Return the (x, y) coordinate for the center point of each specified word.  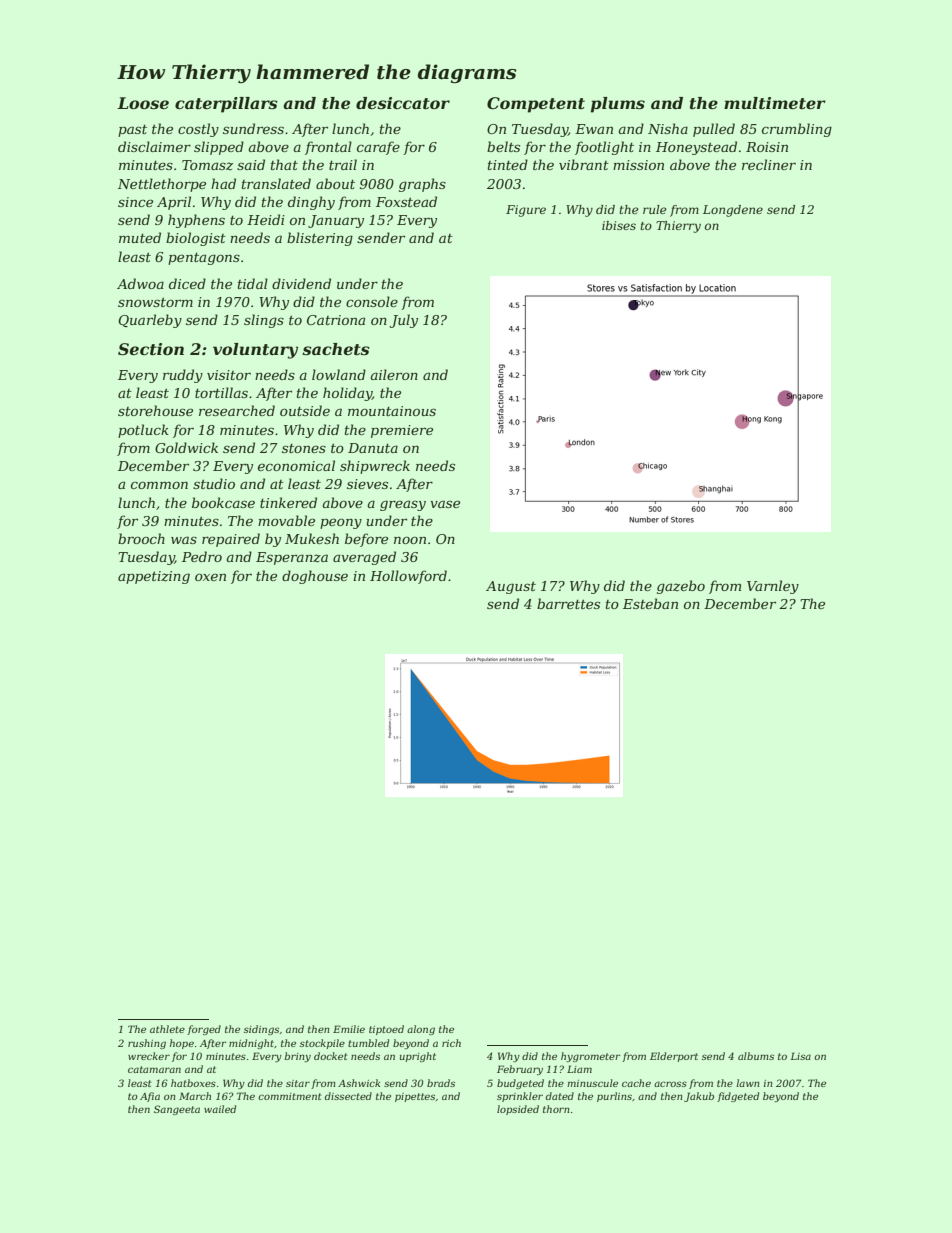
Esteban (650, 603)
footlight (604, 148)
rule (655, 209)
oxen (210, 577)
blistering (320, 239)
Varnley (773, 587)
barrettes (568, 603)
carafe (378, 148)
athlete (167, 1029)
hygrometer (590, 1057)
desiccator (403, 103)
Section (151, 349)
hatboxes (193, 1083)
